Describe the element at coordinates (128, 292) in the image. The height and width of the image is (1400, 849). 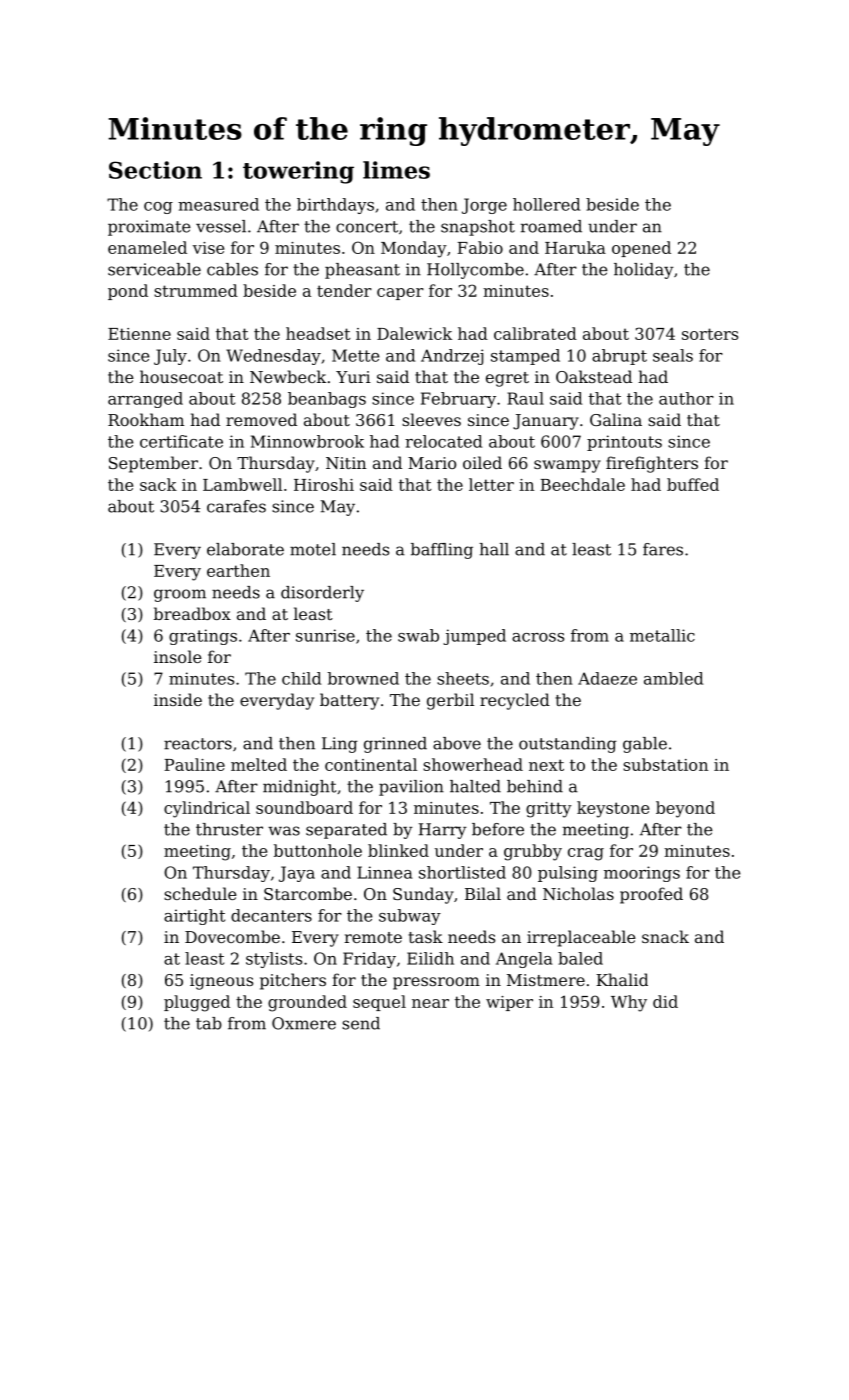
I see `pond` at that location.
